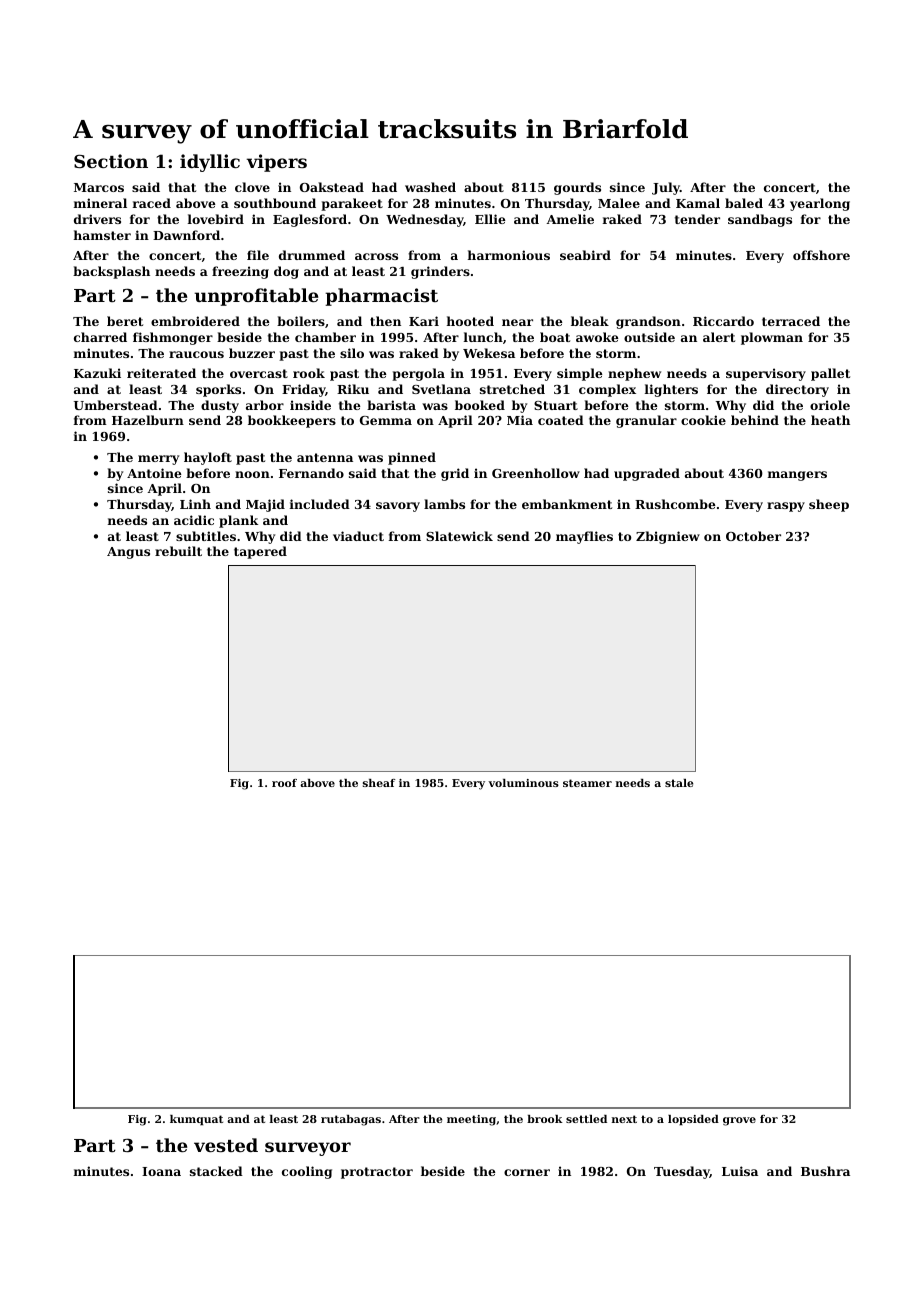 This screenshot has width=924, height=1308. Describe the element at coordinates (111, 161) in the screenshot. I see `Section` at that location.
